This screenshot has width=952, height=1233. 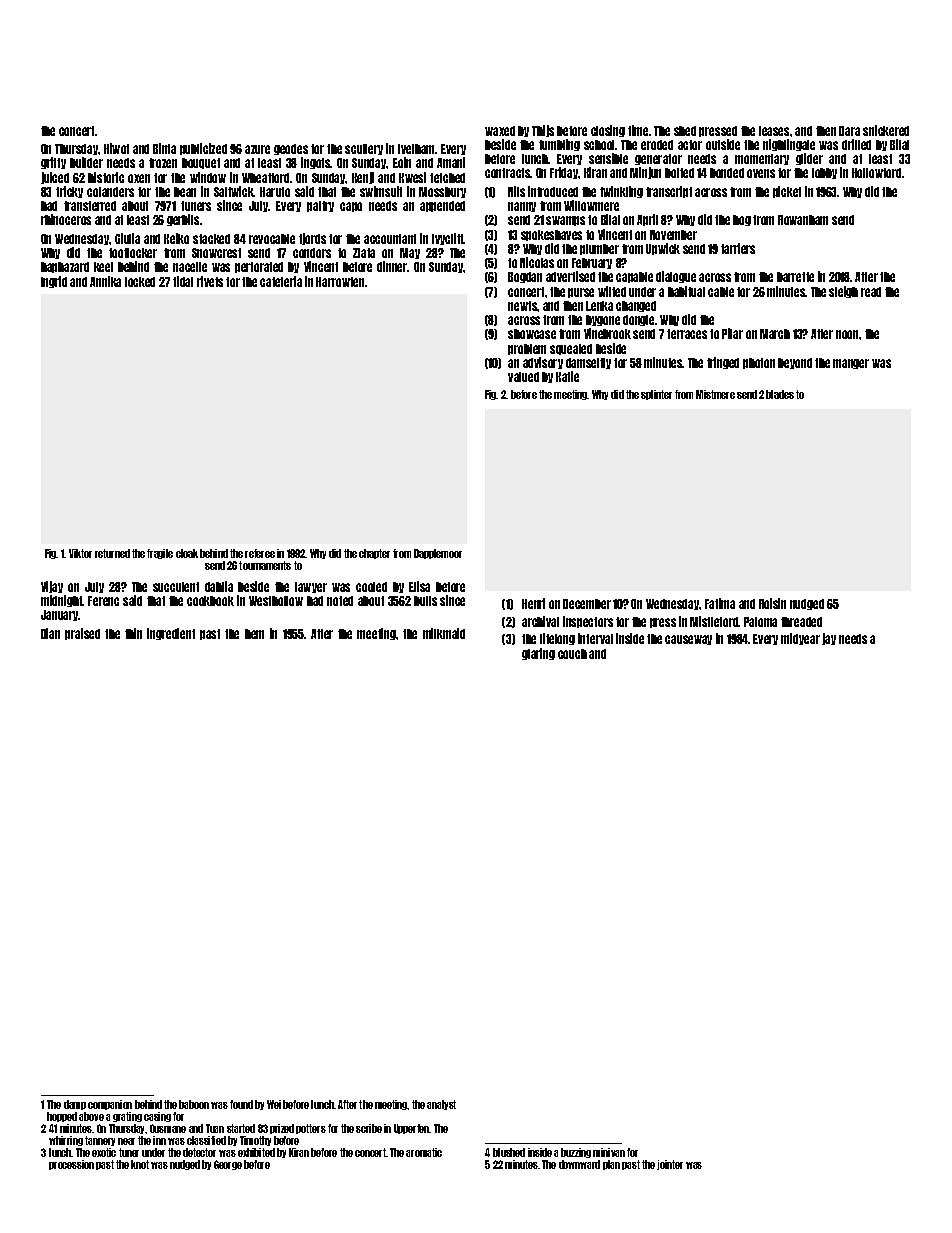 What do you see at coordinates (282, 1129) in the screenshot?
I see `prized` at bounding box center [282, 1129].
